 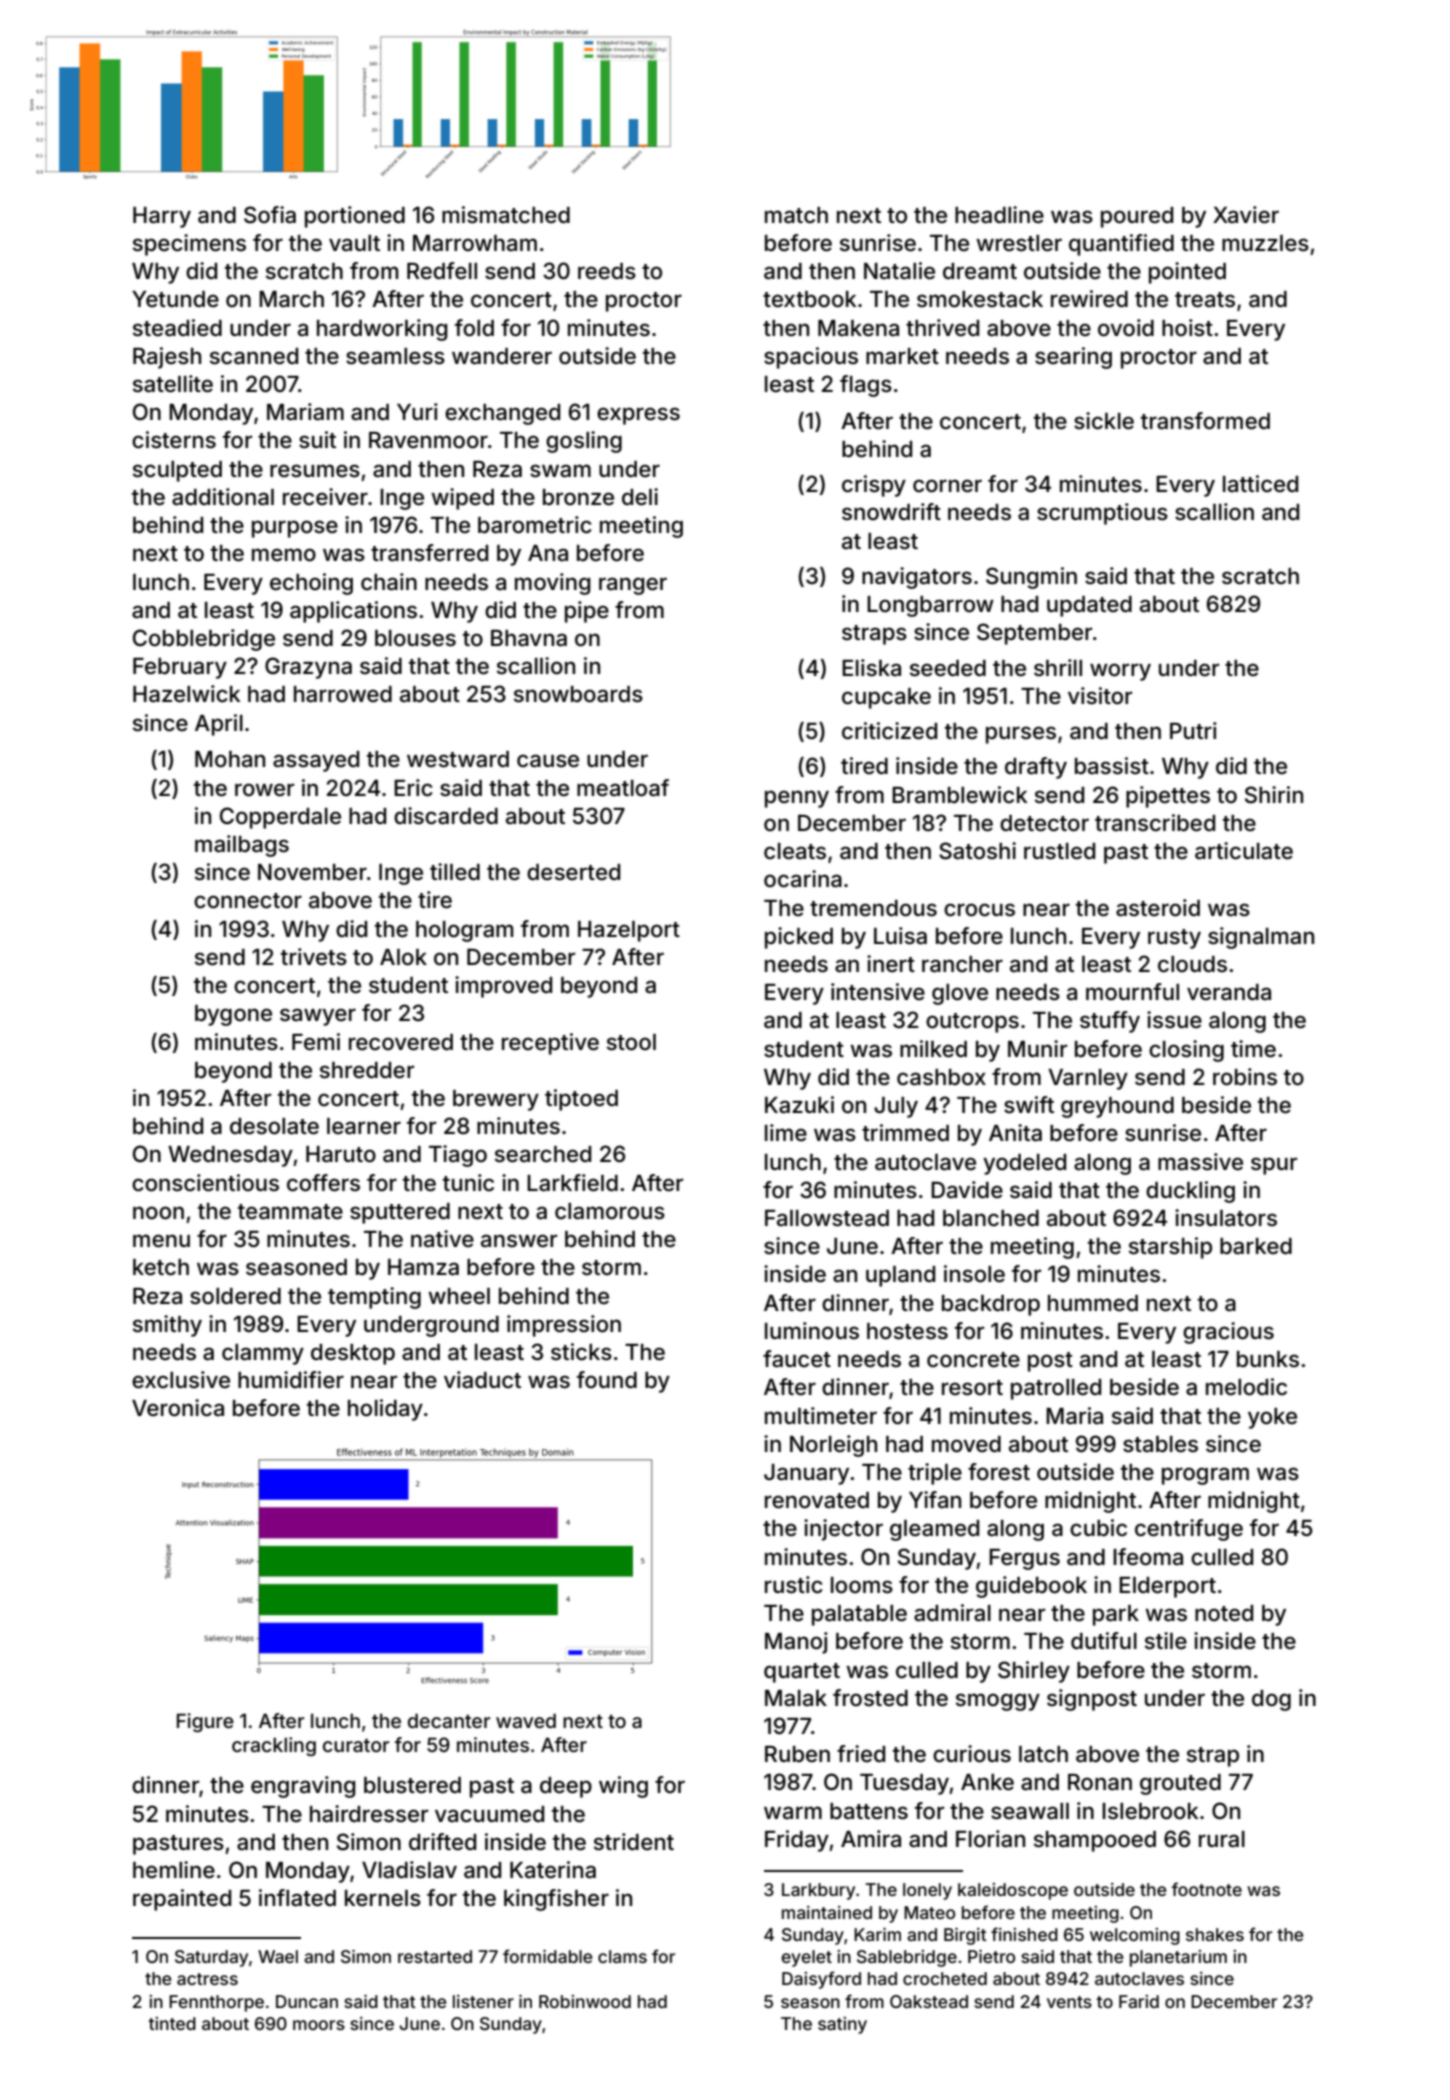 What do you see at coordinates (374, 1298) in the screenshot?
I see `tempting` at bounding box center [374, 1298].
